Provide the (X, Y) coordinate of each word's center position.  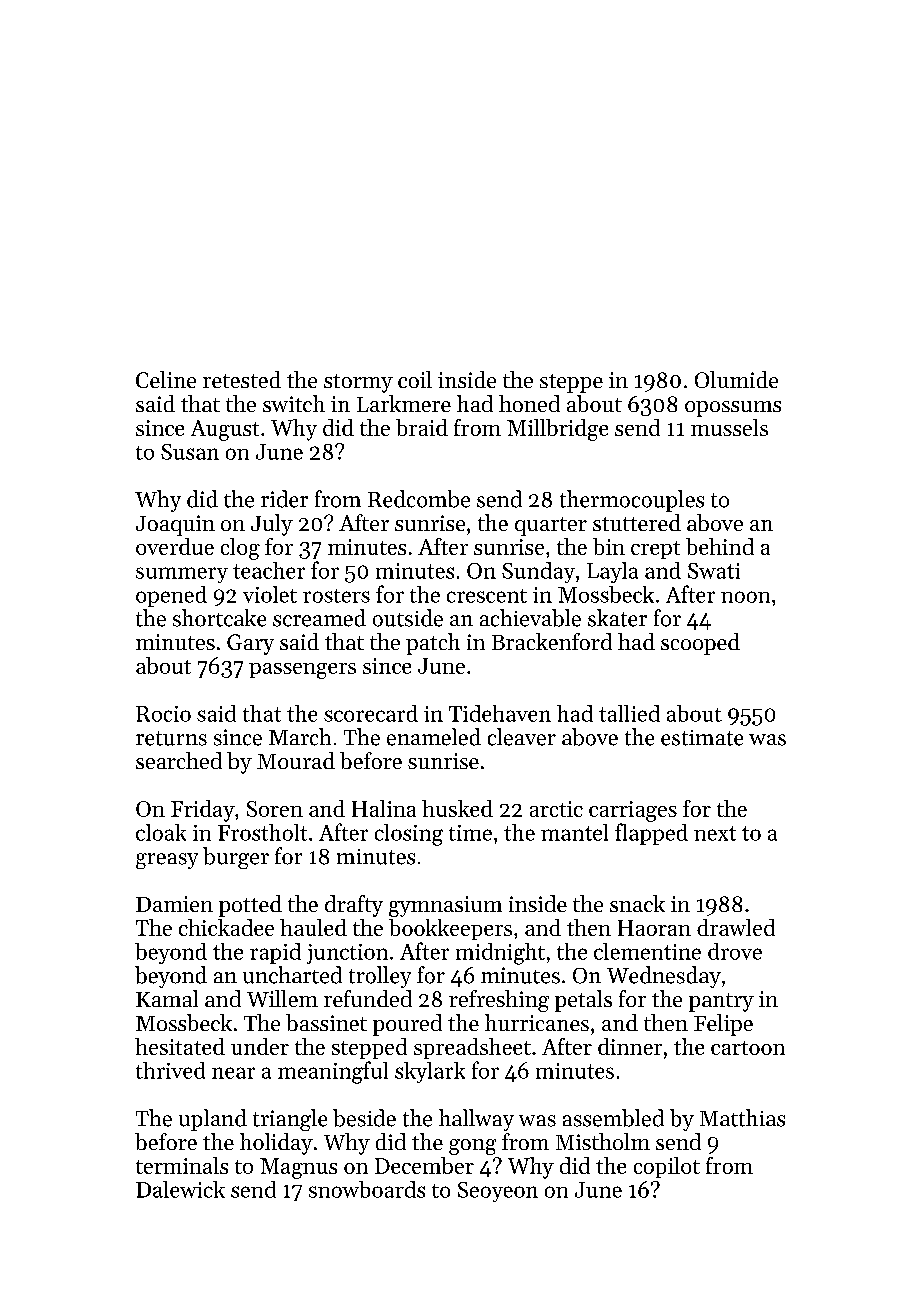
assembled (613, 1118)
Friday (203, 811)
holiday (276, 1144)
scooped (700, 644)
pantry (721, 1002)
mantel (574, 832)
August (225, 430)
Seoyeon (498, 1192)
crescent (487, 596)
